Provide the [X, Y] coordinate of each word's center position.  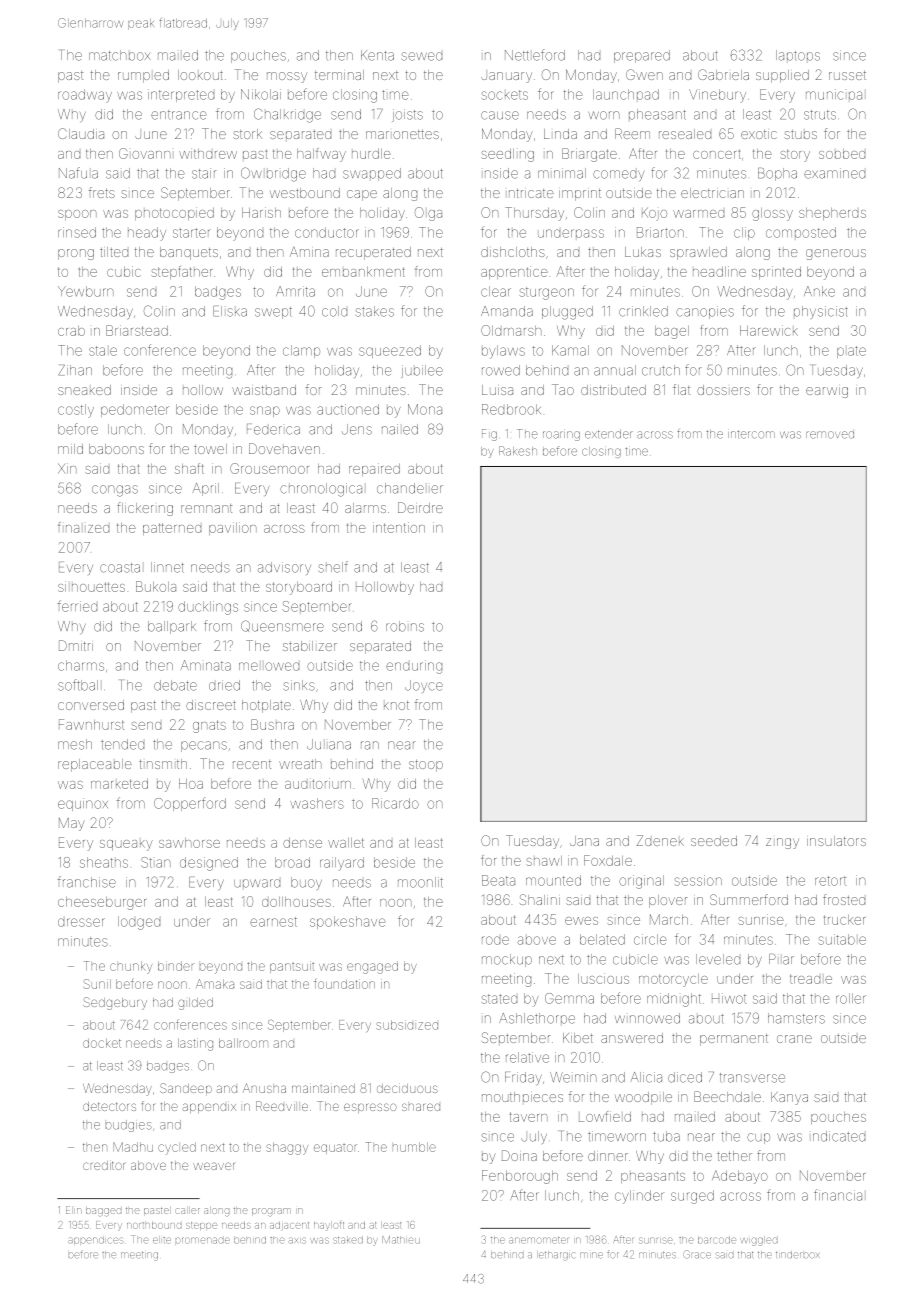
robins [405, 626]
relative [527, 1057]
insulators [836, 841]
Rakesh [518, 451]
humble [414, 1147]
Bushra [272, 724]
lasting [195, 1044]
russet [847, 75]
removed [830, 435]
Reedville [282, 1106]
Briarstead [137, 330]
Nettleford [535, 55]
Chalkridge [287, 115]
